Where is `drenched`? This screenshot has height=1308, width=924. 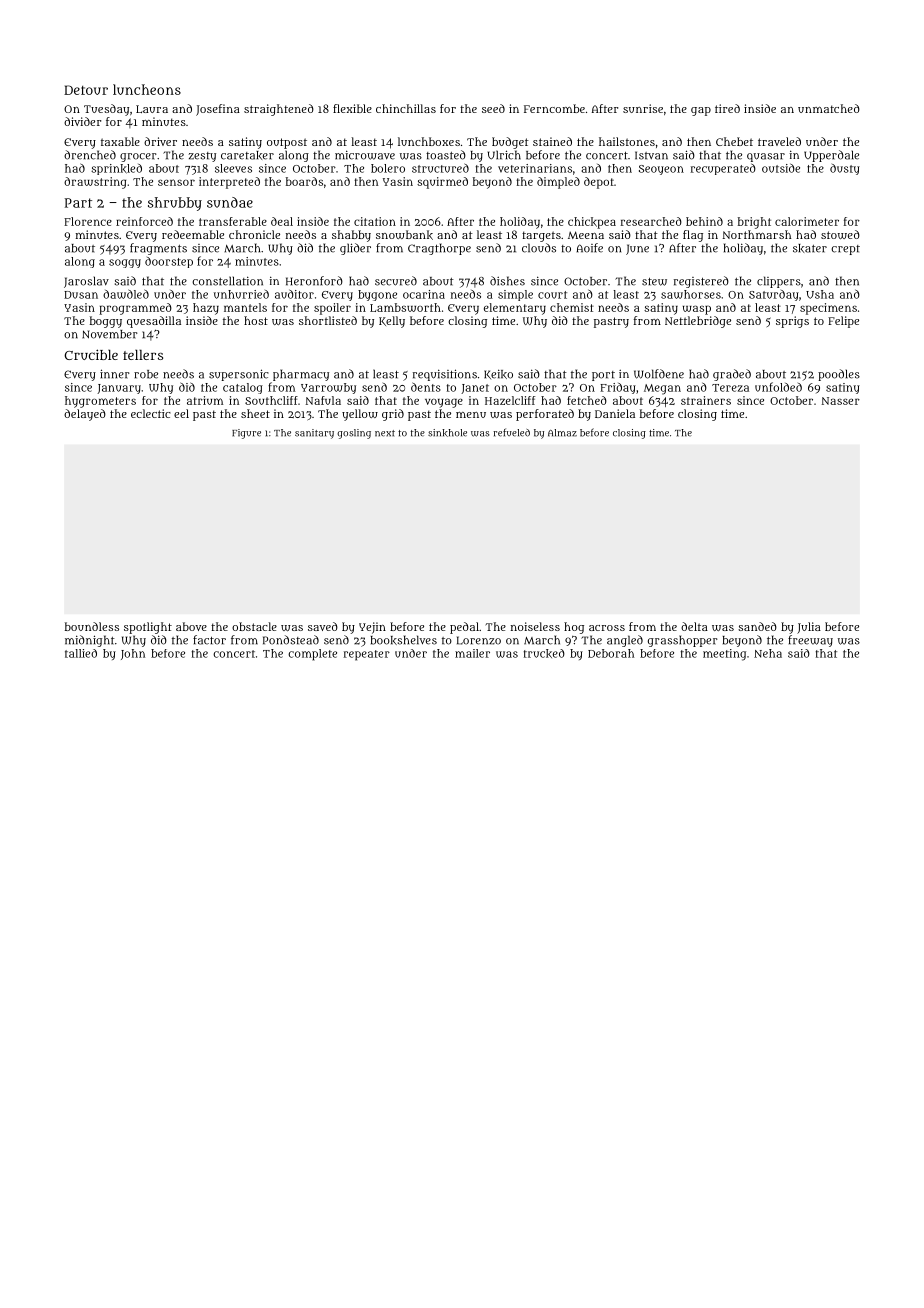
drenched is located at coordinates (90, 155).
